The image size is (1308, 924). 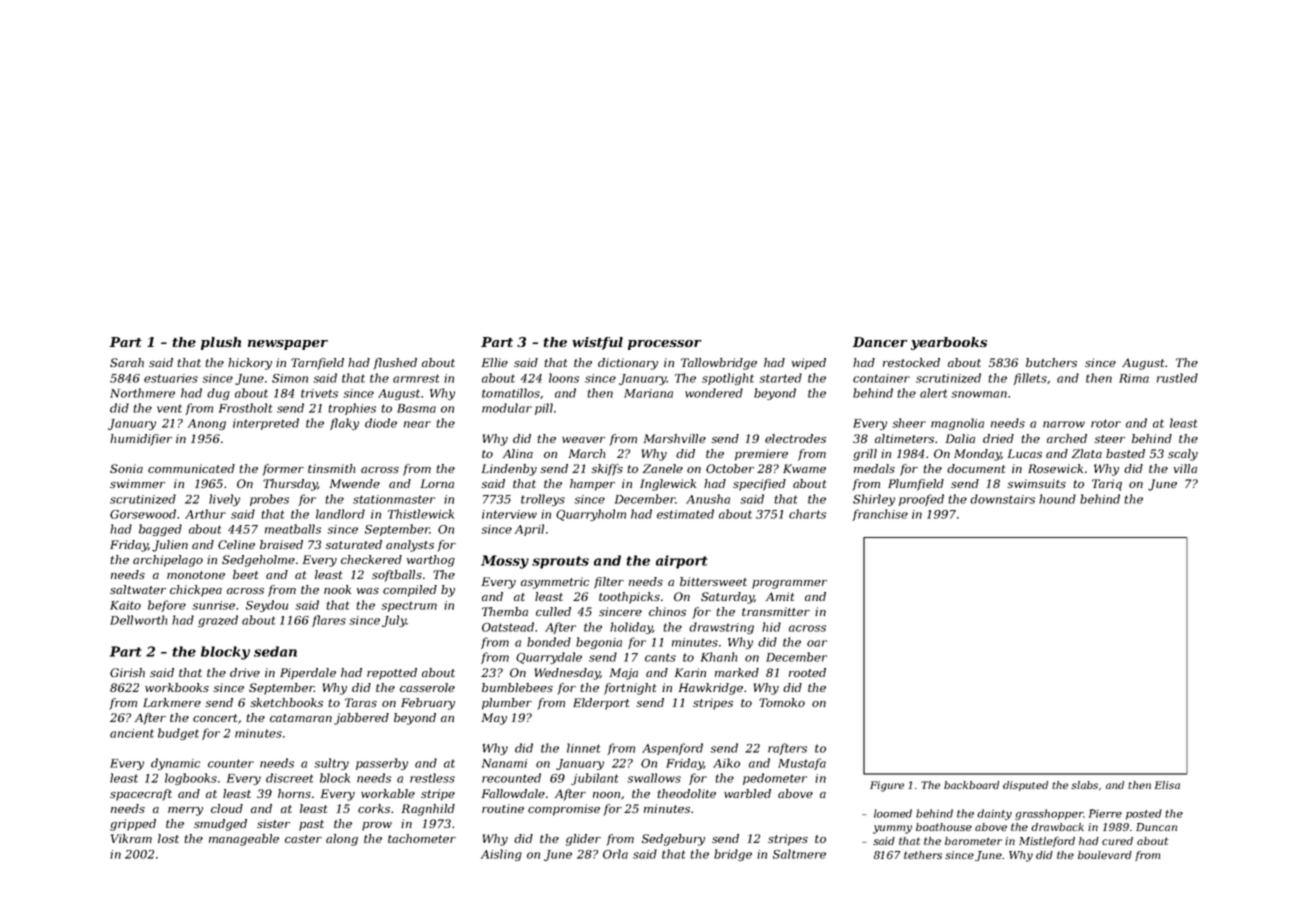 I want to click on plush, so click(x=221, y=343).
